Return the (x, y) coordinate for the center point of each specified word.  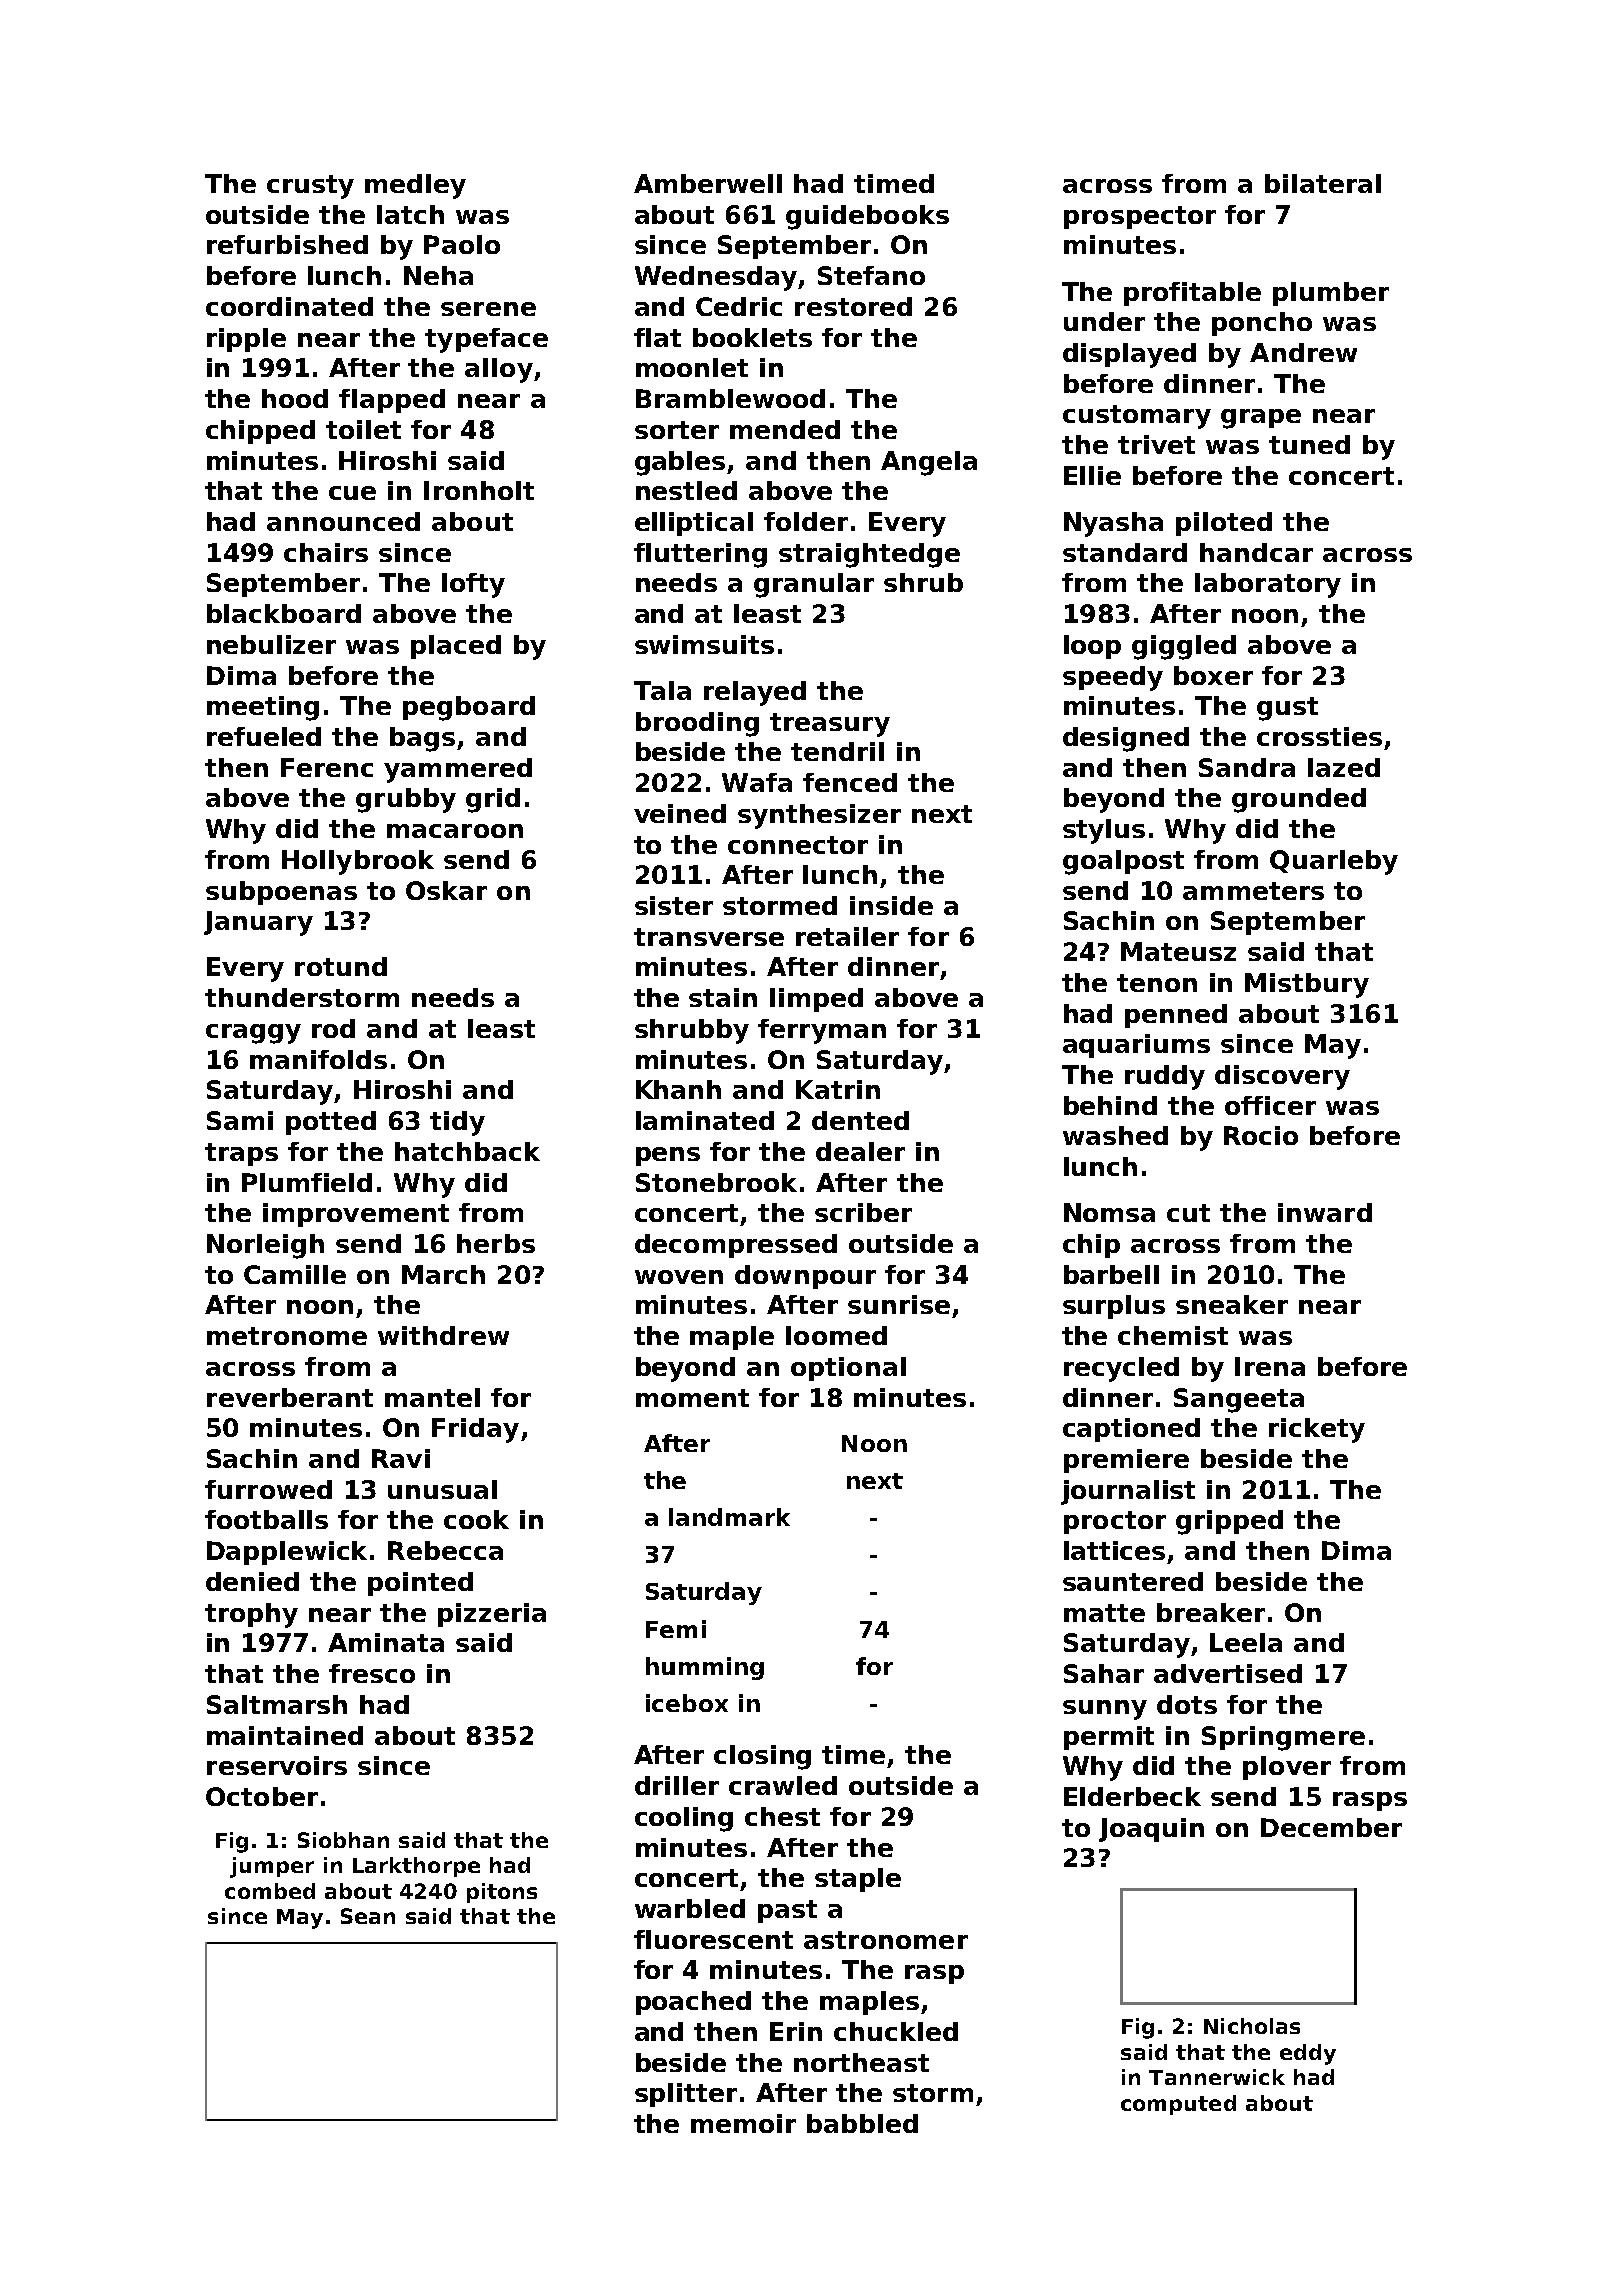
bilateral (1323, 183)
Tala (662, 690)
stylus (1104, 831)
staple (858, 1880)
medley (415, 186)
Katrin (838, 1089)
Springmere (1283, 1738)
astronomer (886, 1940)
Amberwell (708, 183)
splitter (686, 2095)
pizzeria (492, 1615)
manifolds (318, 1059)
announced (343, 521)
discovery (1282, 1077)
